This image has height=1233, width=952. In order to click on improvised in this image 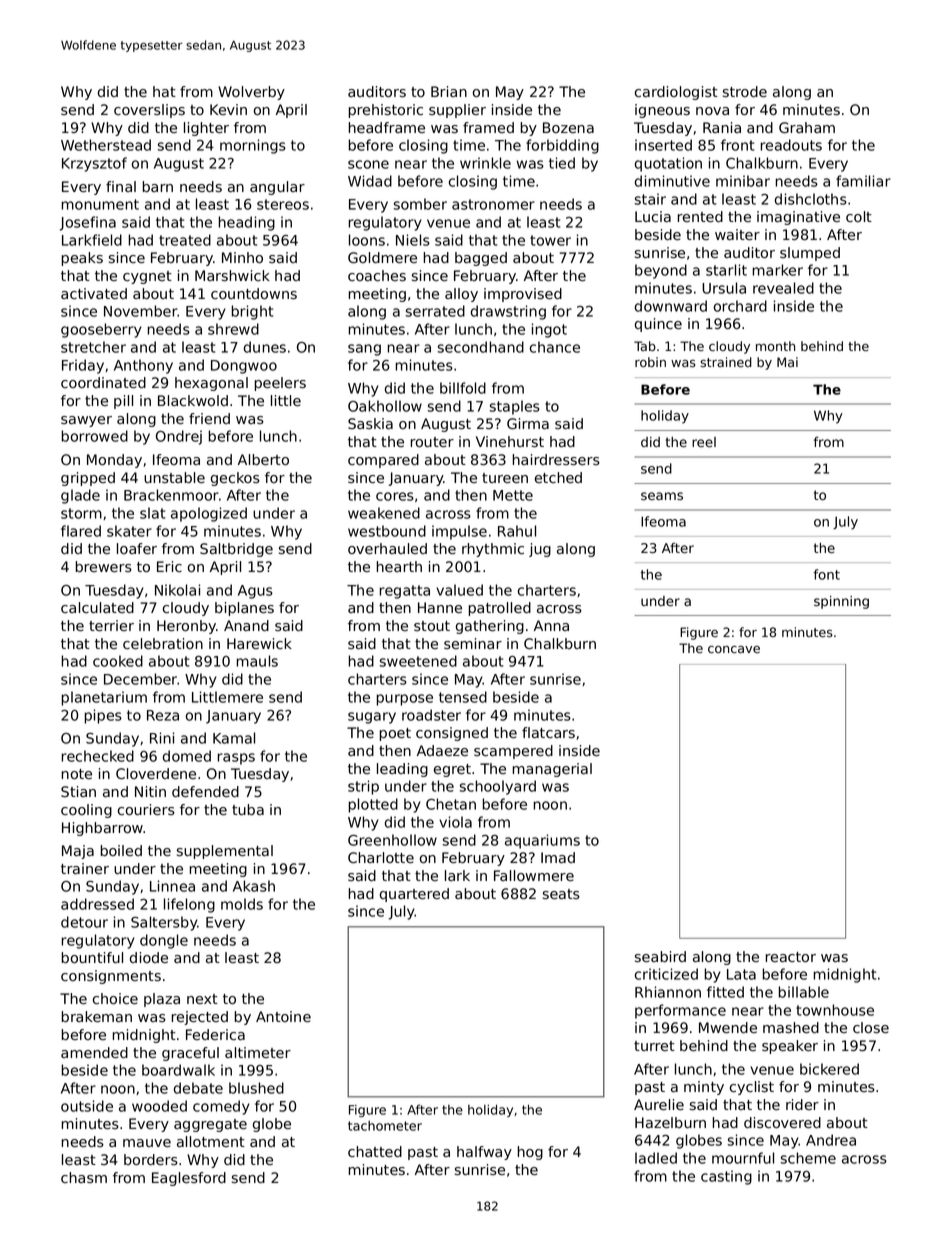, I will do `click(523, 295)`.
